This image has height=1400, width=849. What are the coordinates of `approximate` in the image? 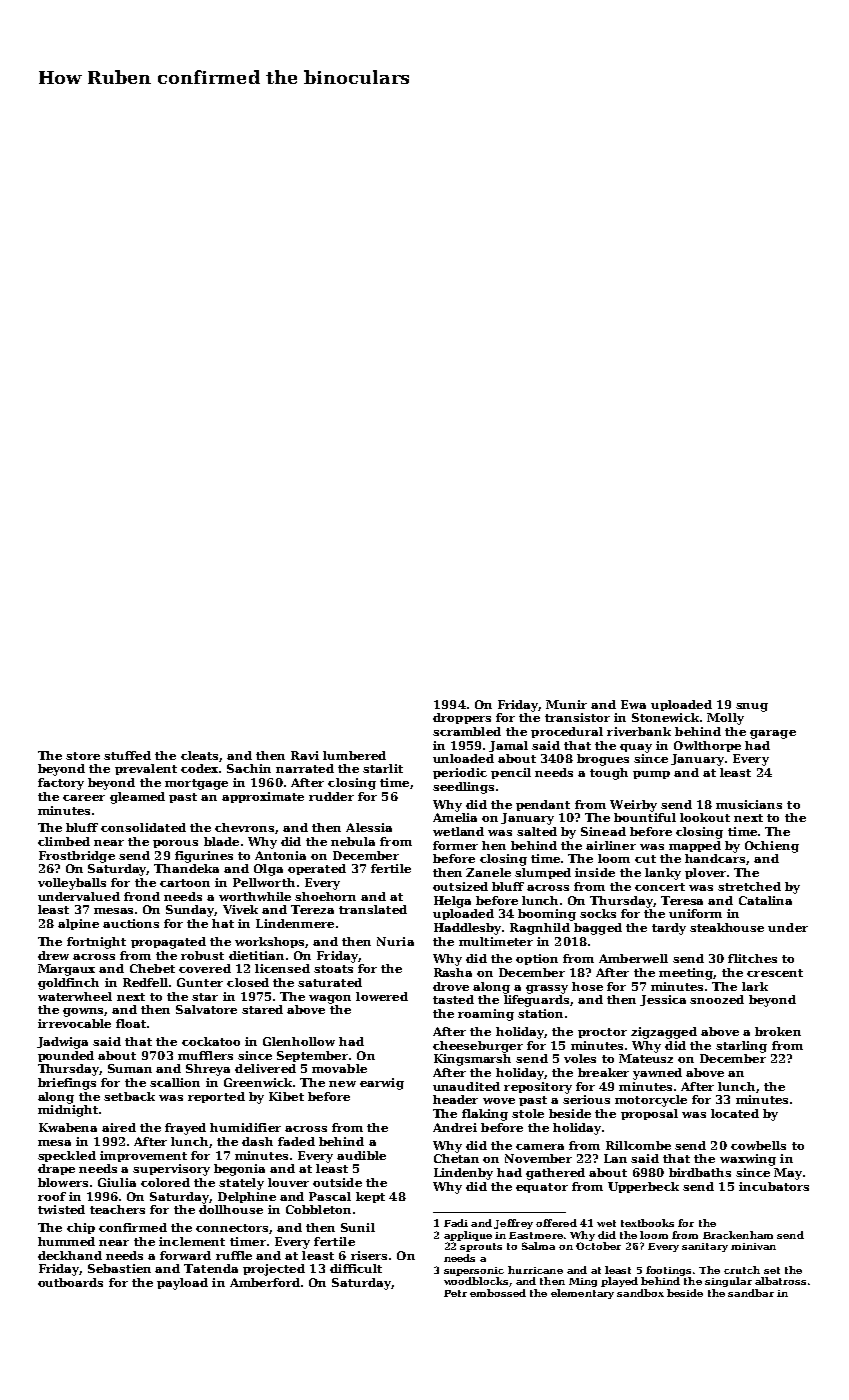 It's located at (263, 797).
